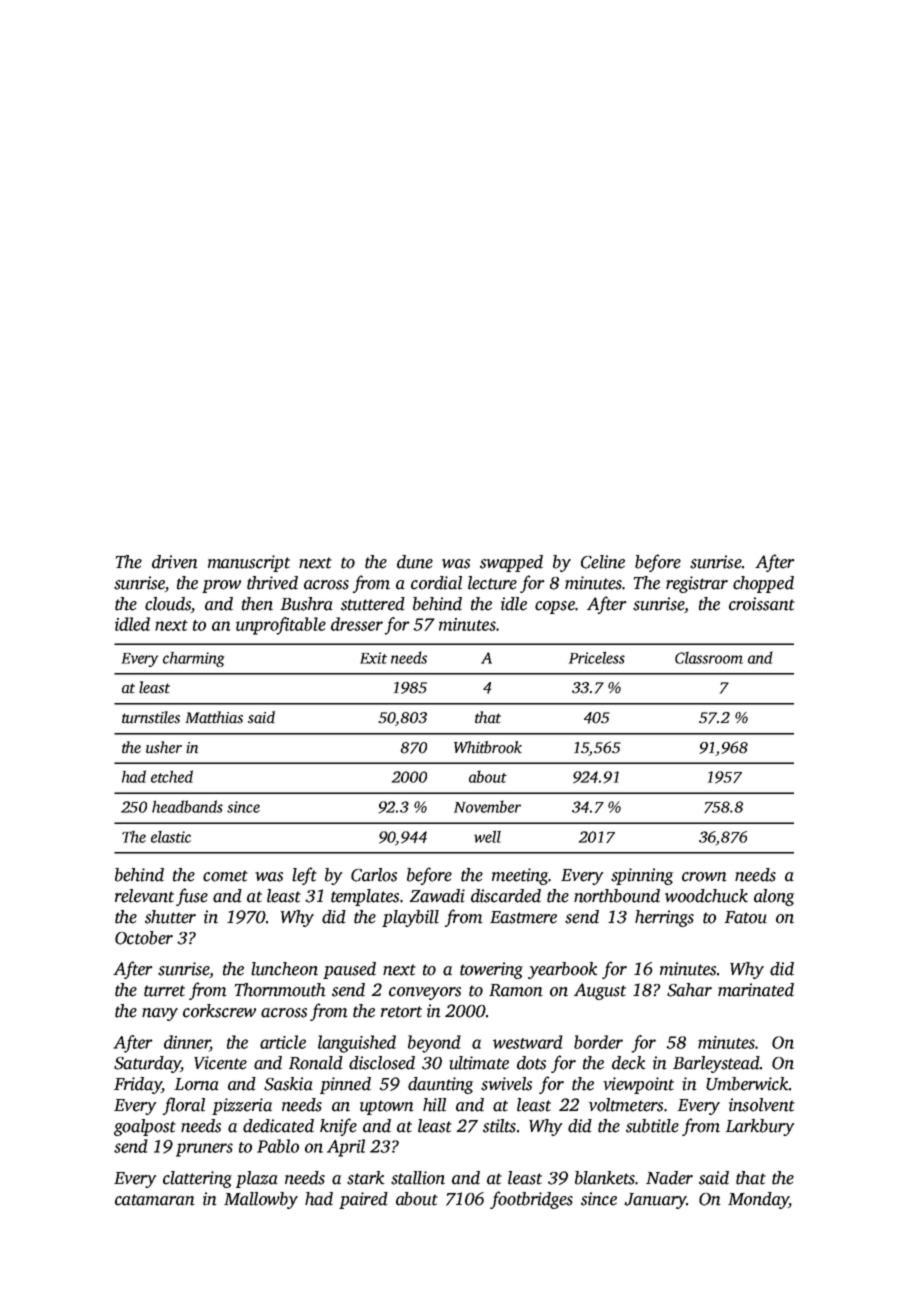  I want to click on Matthias, so click(214, 717).
